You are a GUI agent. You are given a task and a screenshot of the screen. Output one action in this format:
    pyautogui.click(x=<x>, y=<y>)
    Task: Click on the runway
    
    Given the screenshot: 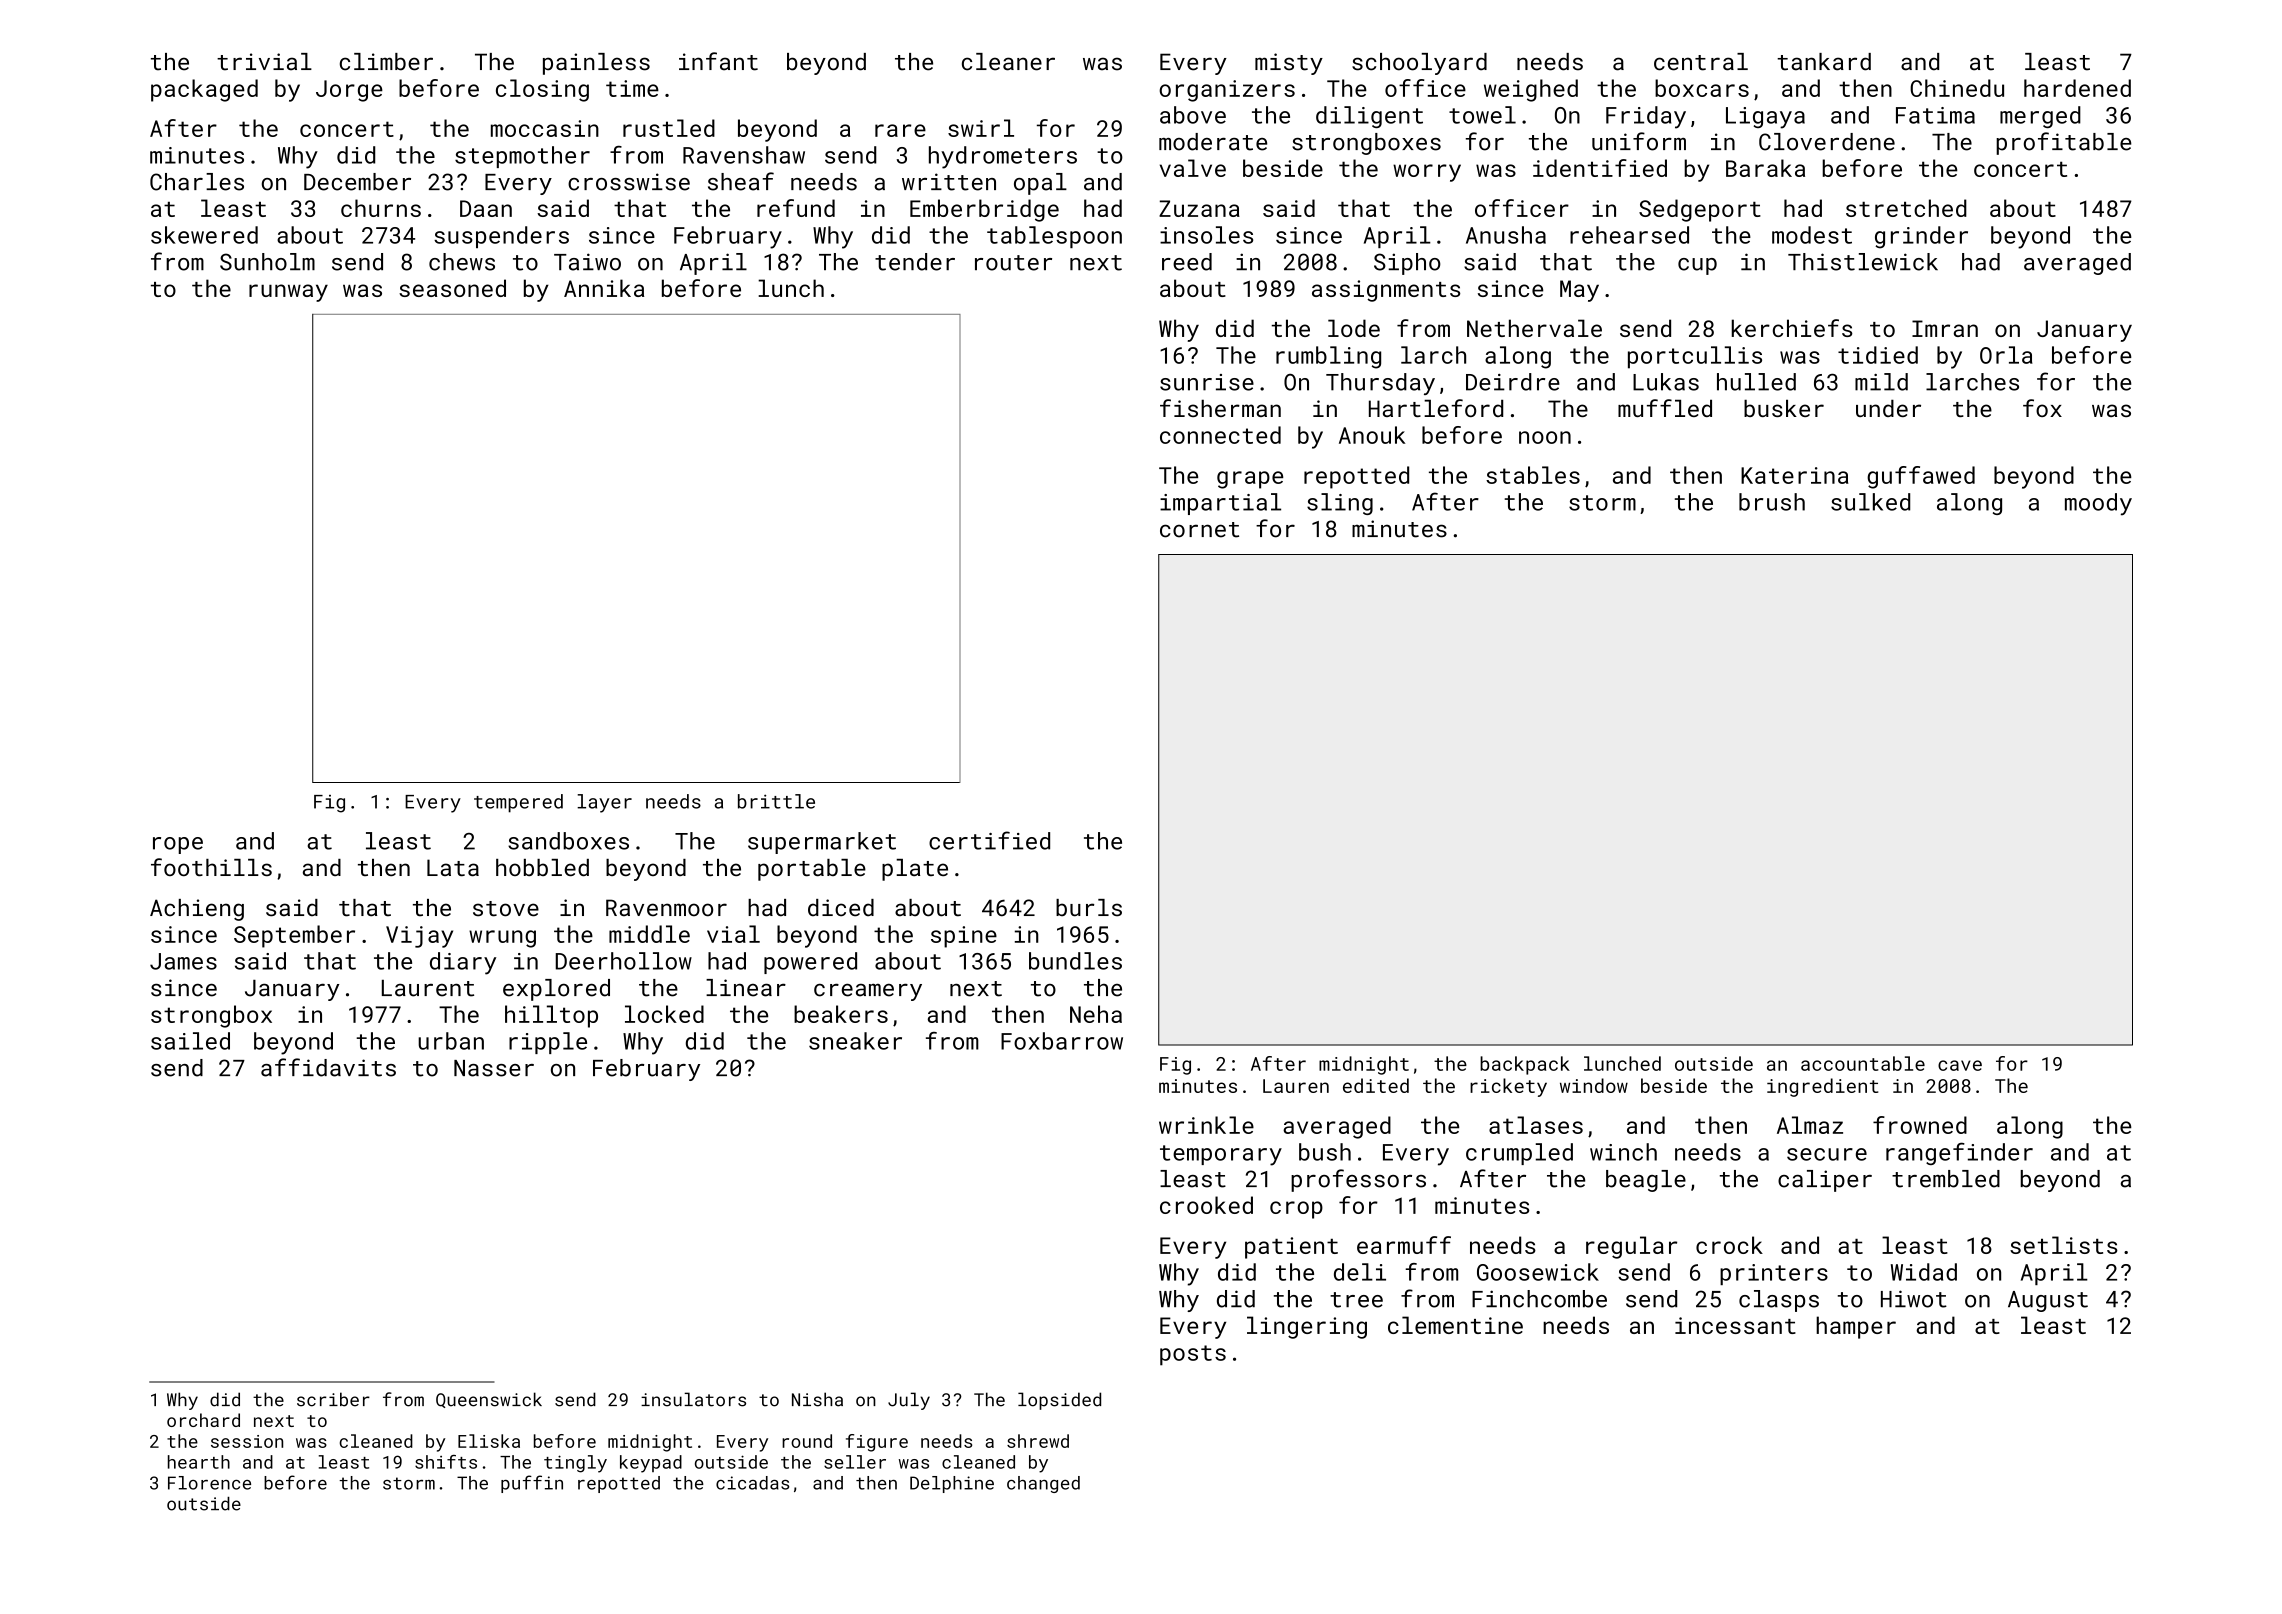 What is the action you would take?
    pyautogui.click(x=288, y=293)
